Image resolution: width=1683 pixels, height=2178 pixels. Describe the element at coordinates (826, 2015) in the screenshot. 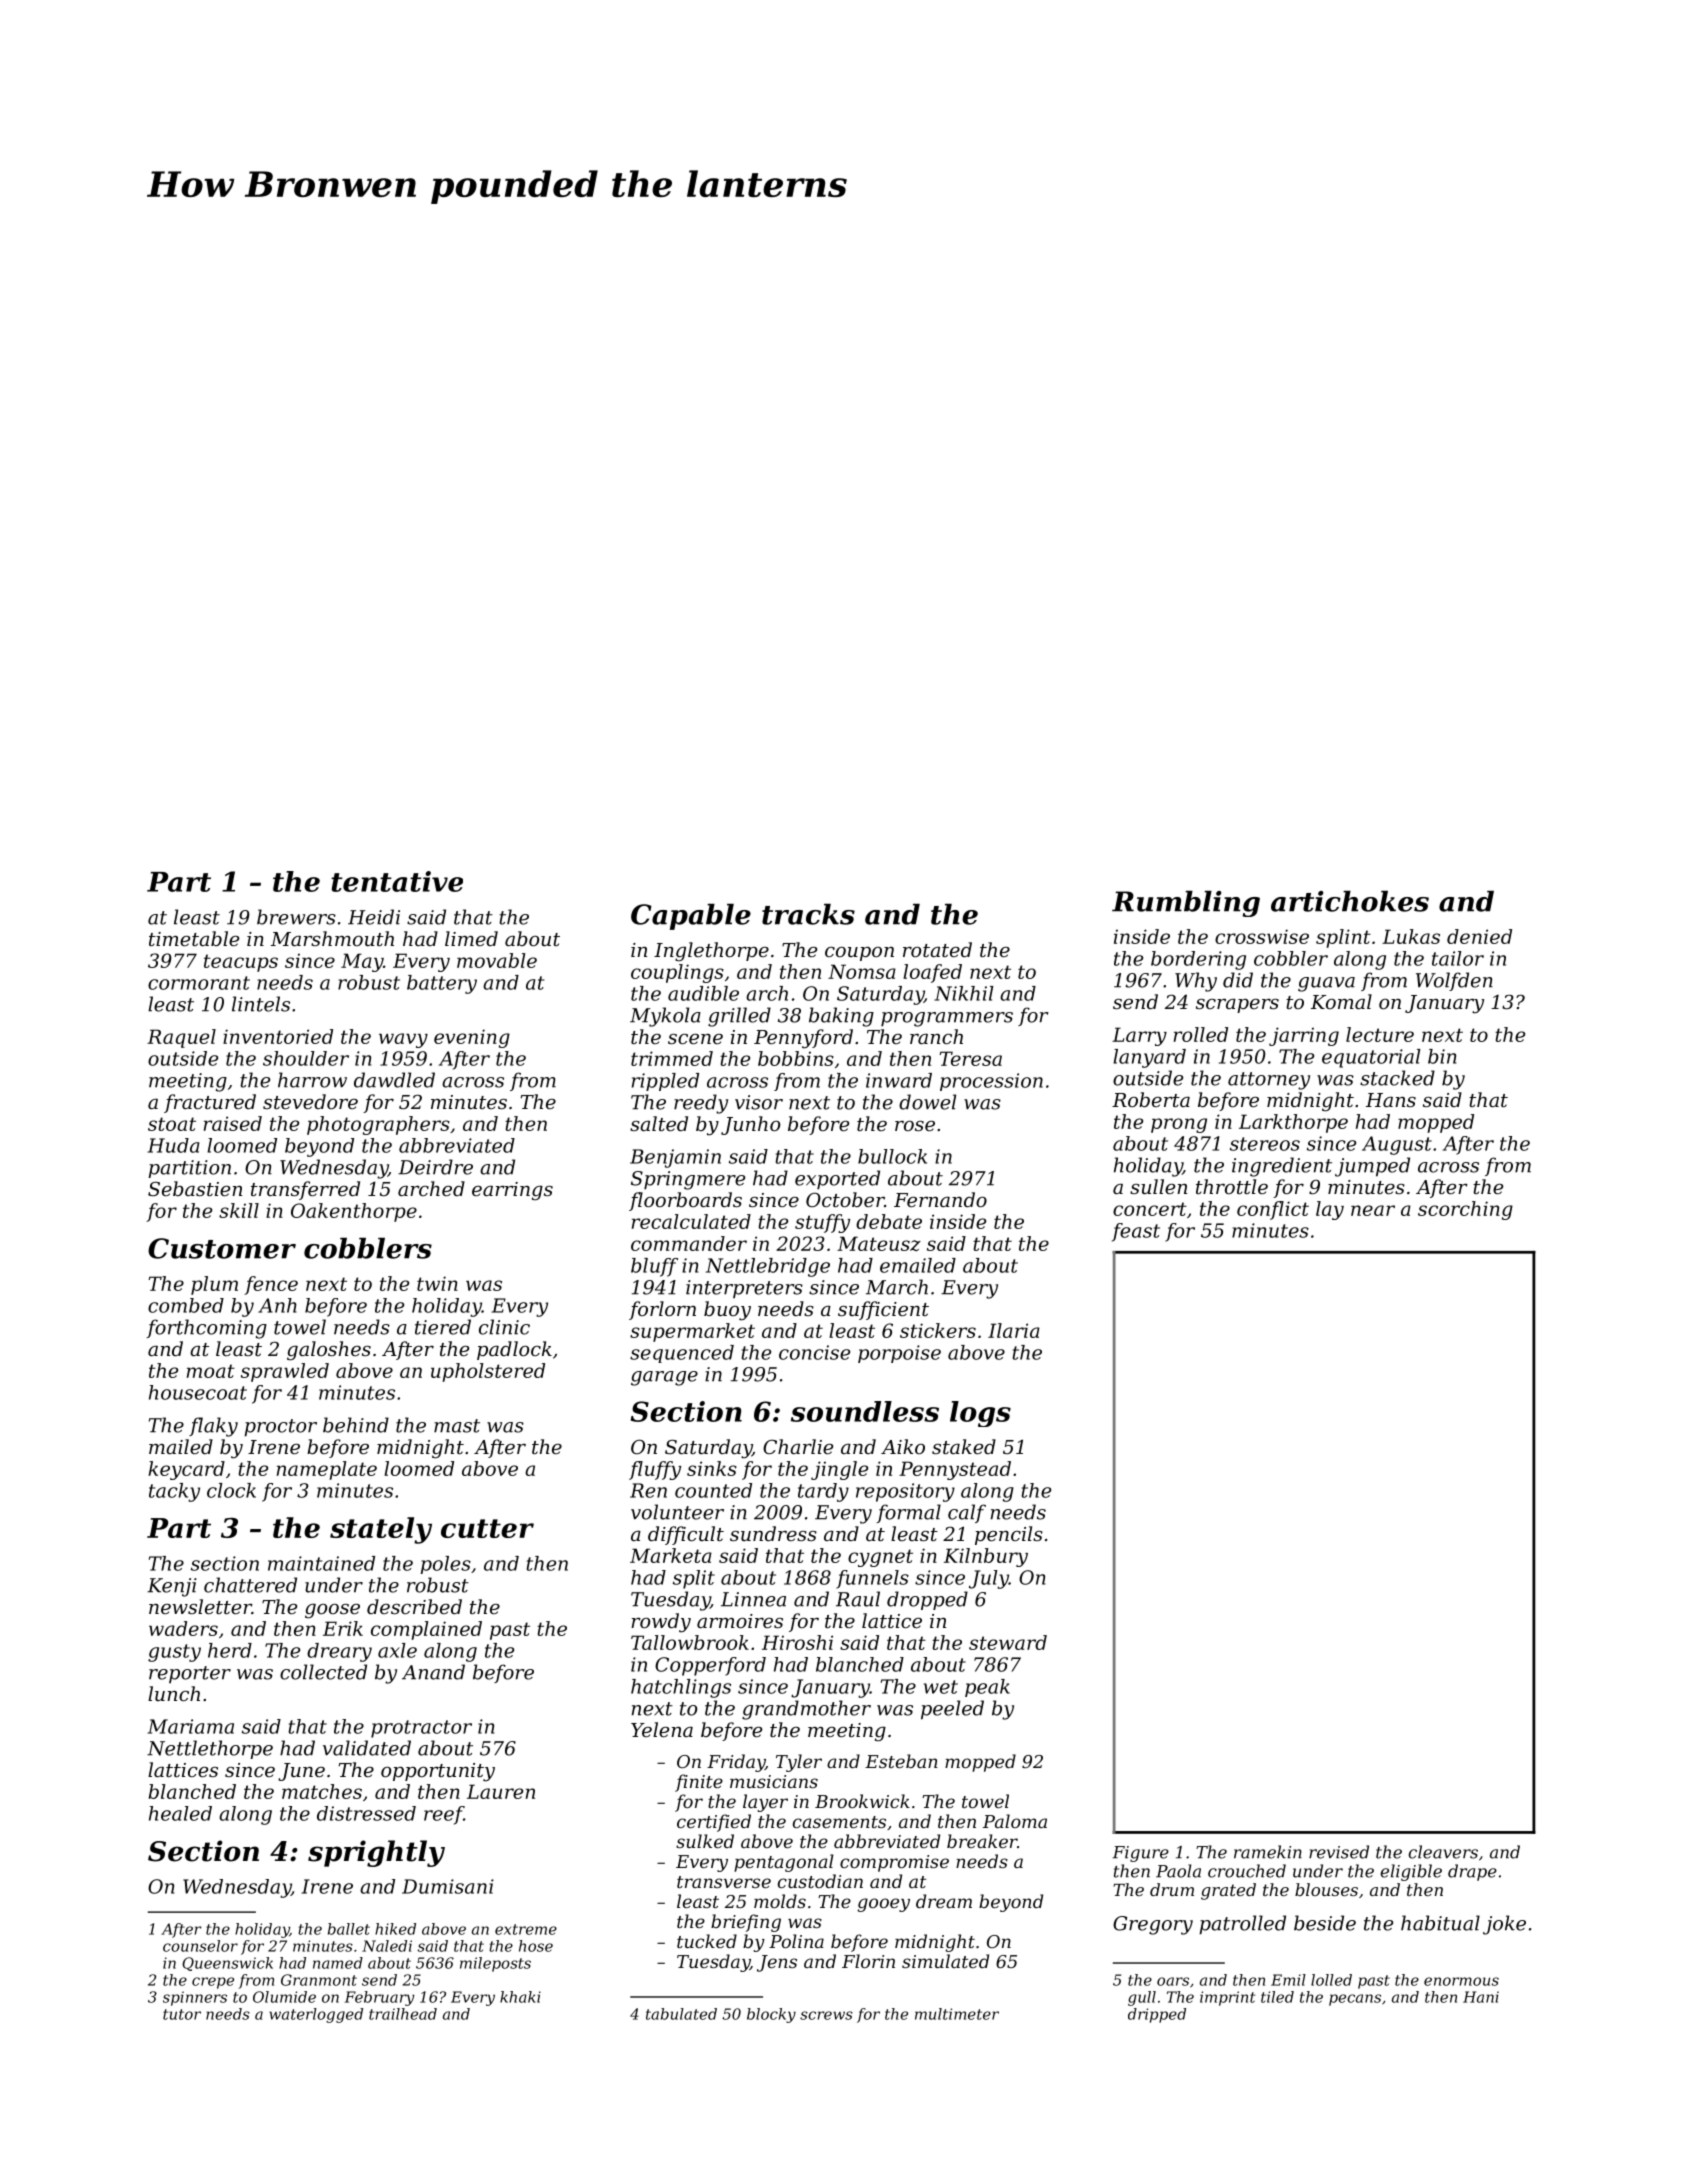

I see `screws` at that location.
